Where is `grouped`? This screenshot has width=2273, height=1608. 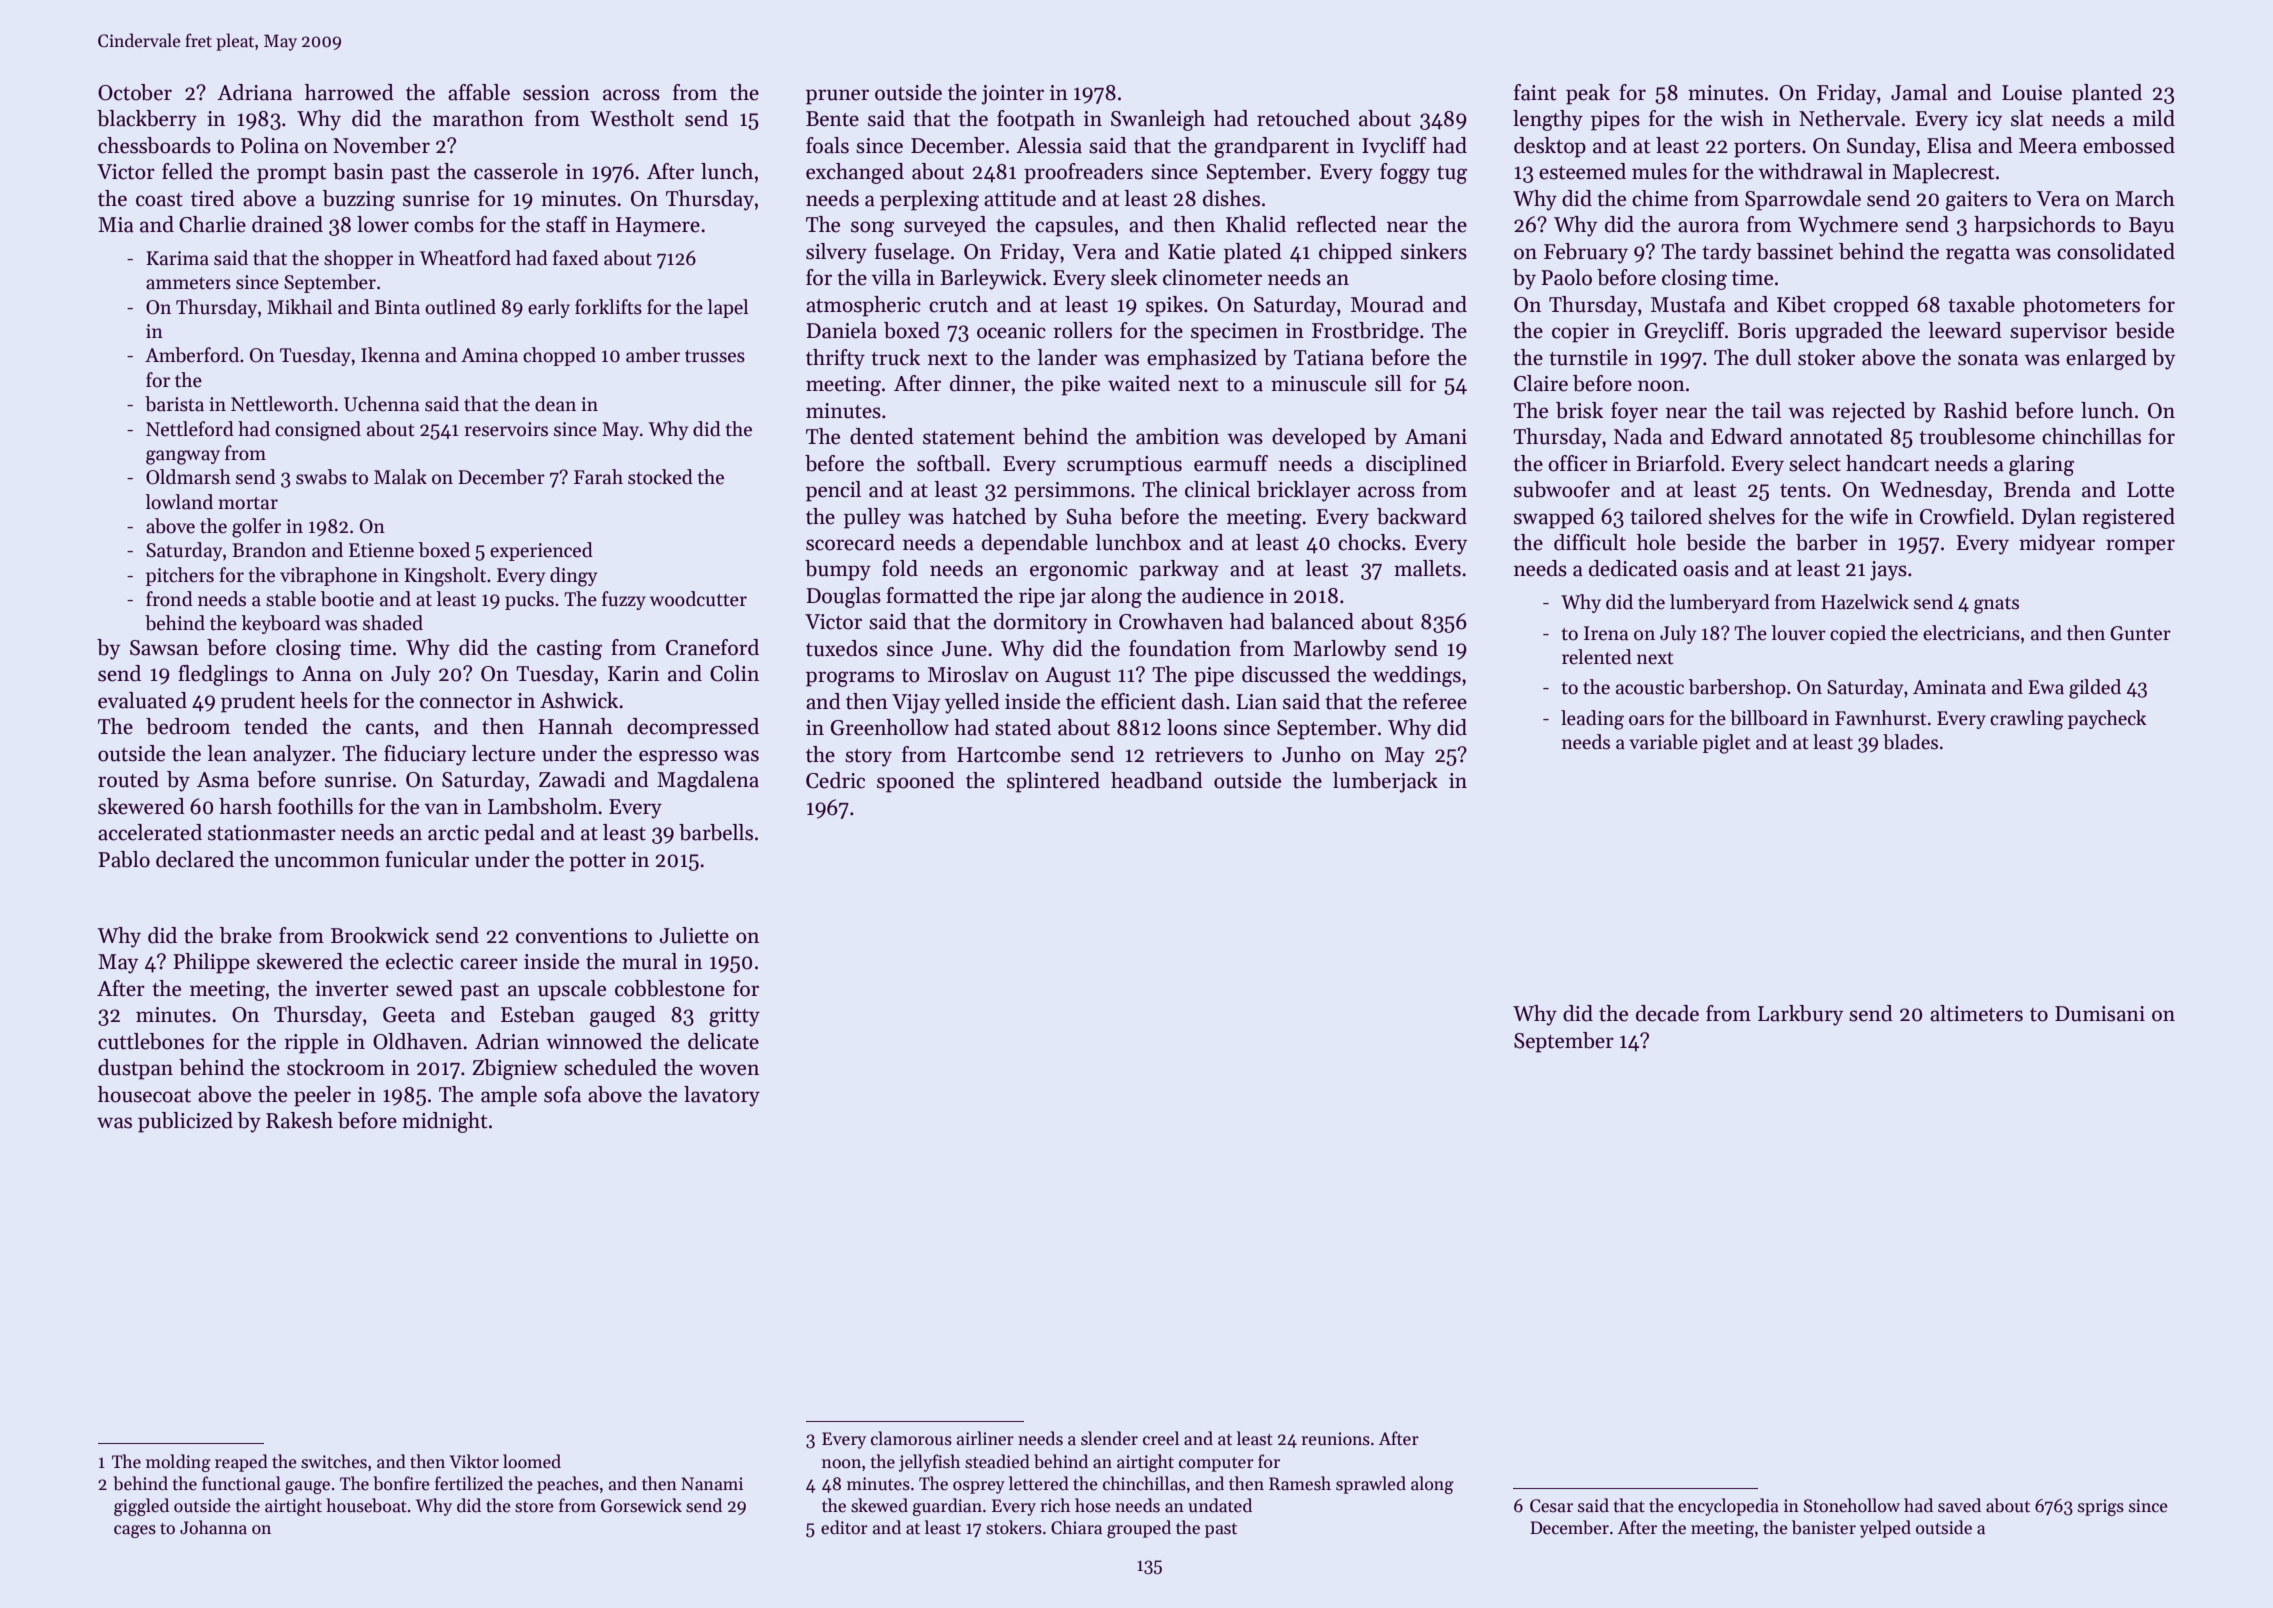 grouped is located at coordinates (1139, 1529).
